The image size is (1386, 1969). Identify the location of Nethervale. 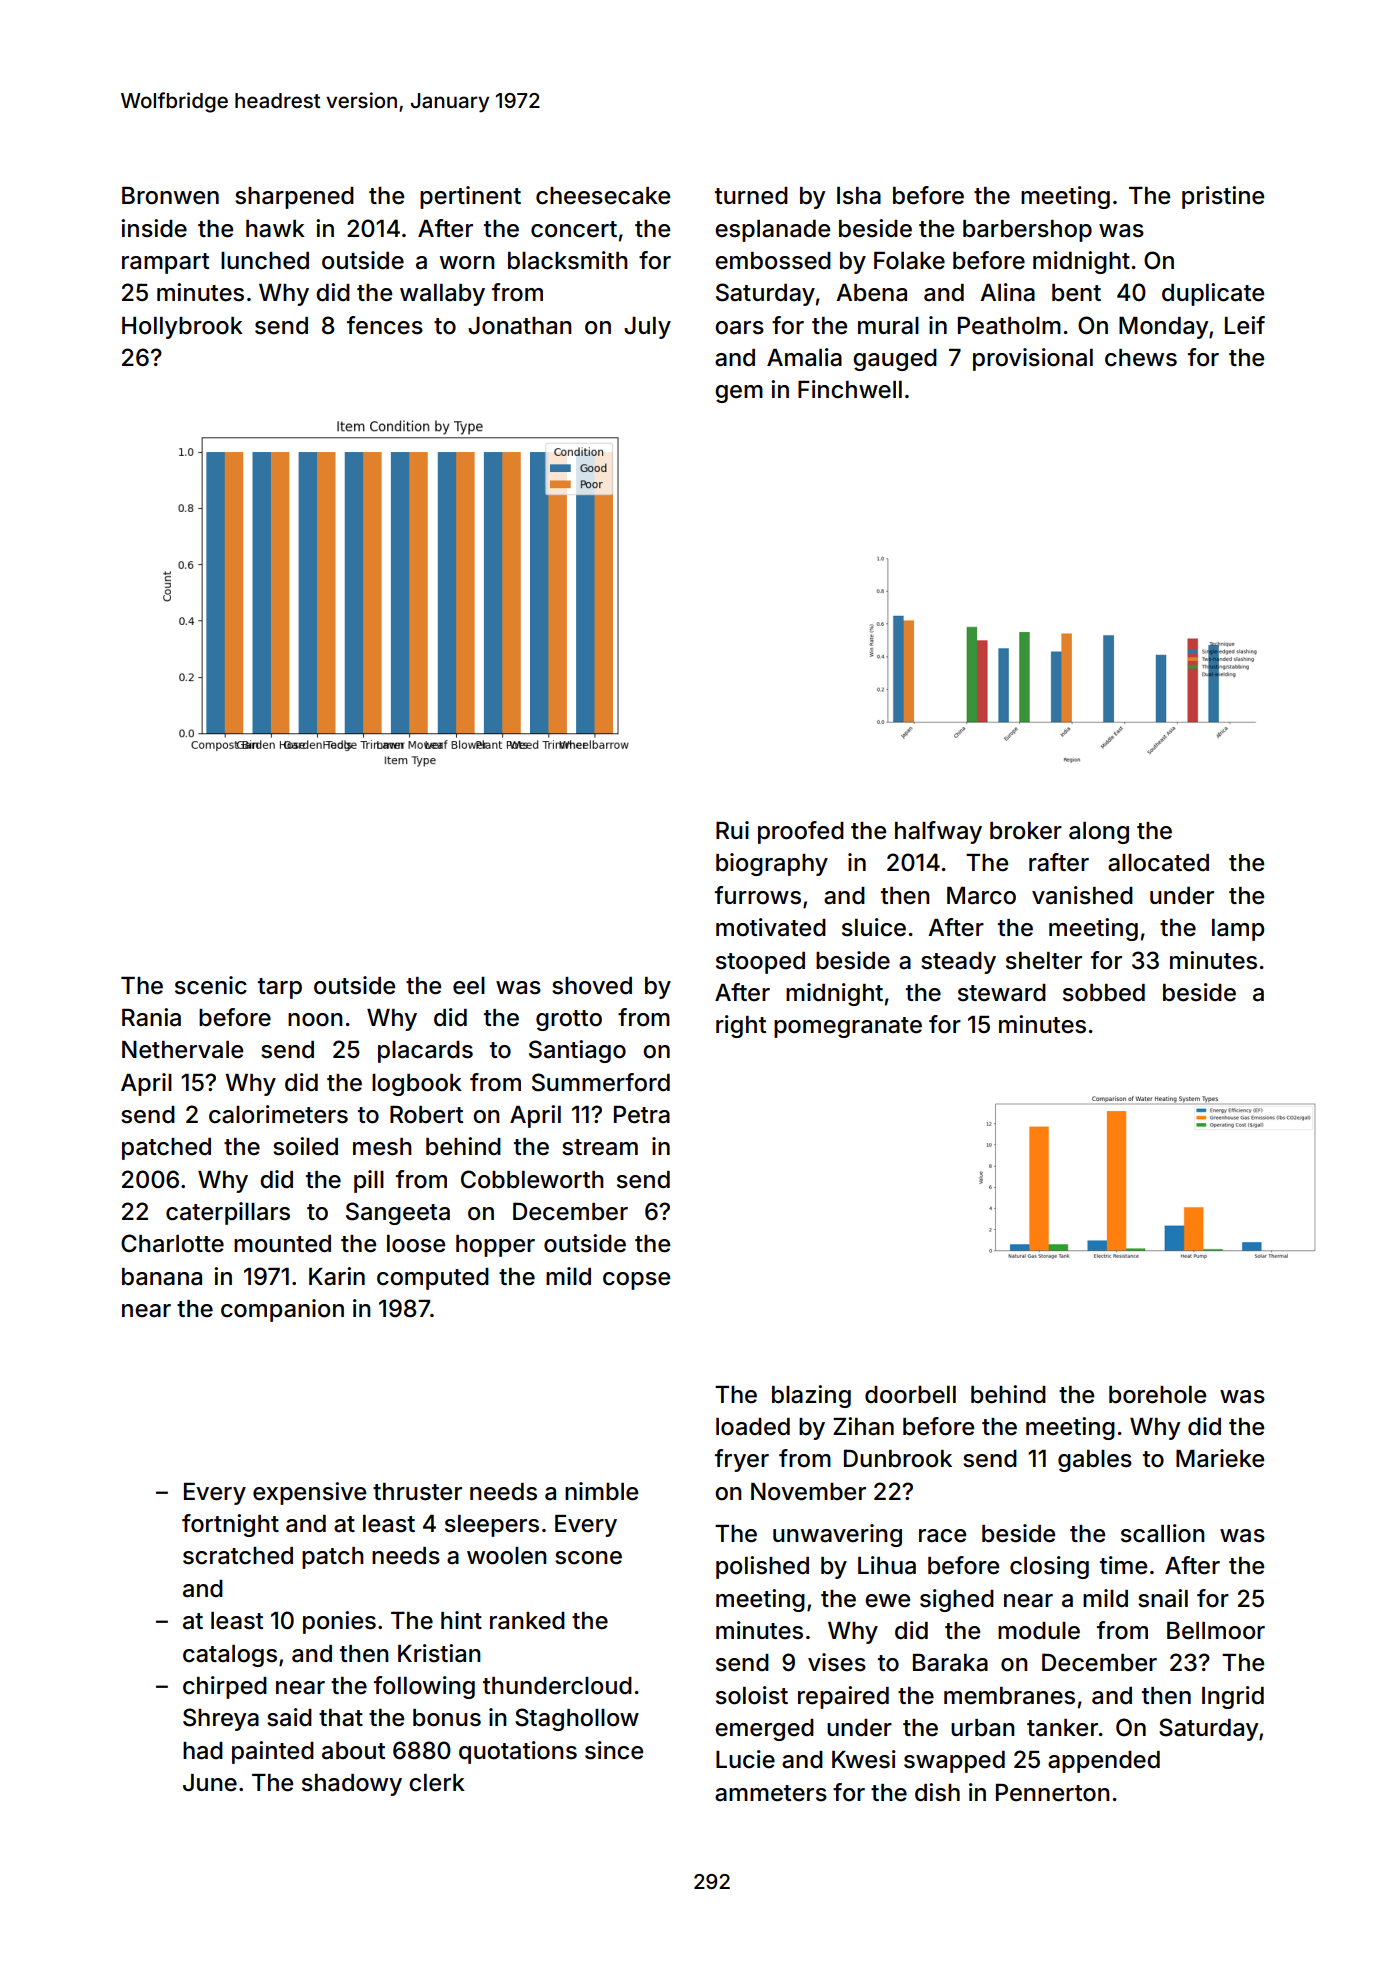
(182, 1050).
